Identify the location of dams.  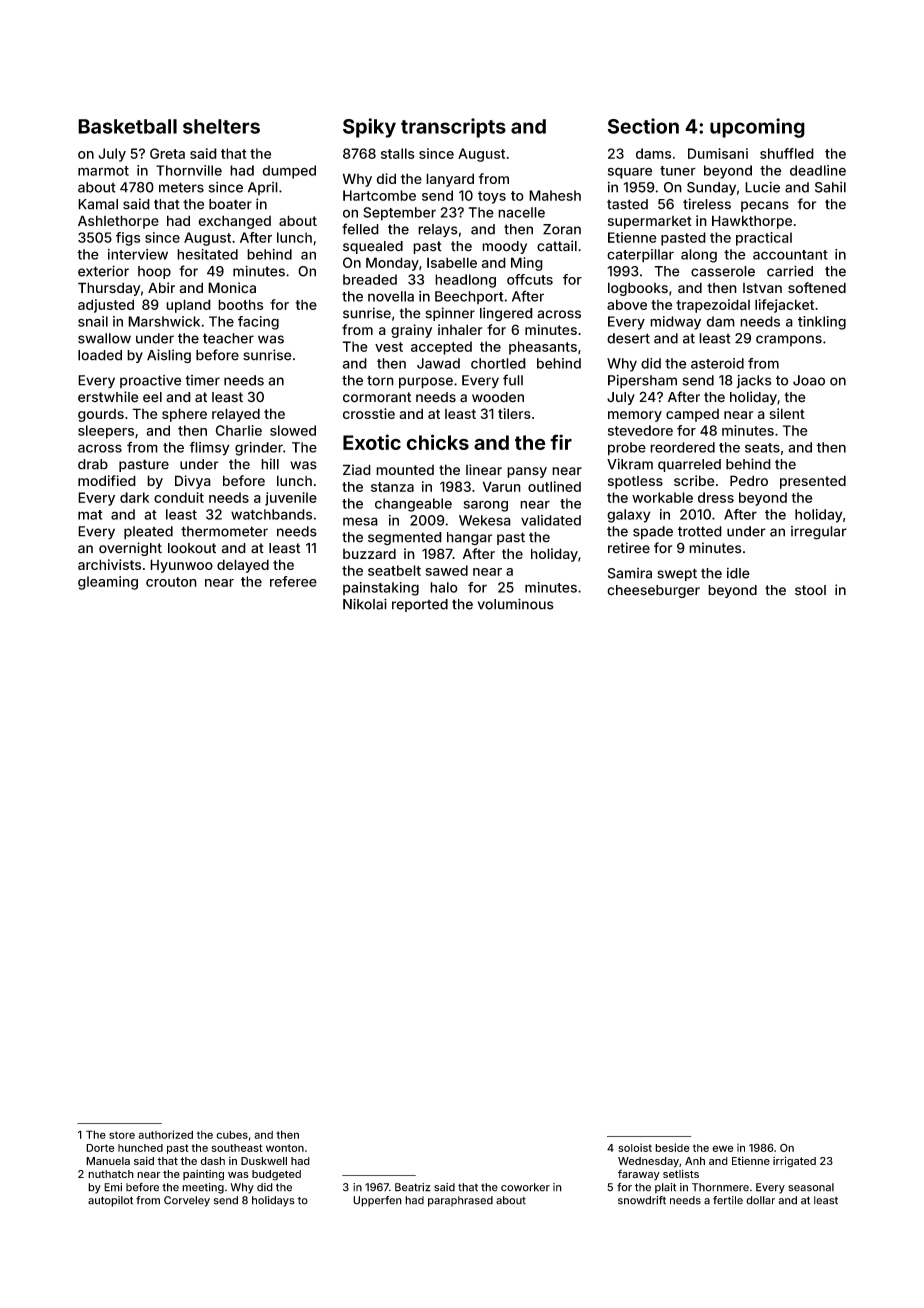
(653, 153).
